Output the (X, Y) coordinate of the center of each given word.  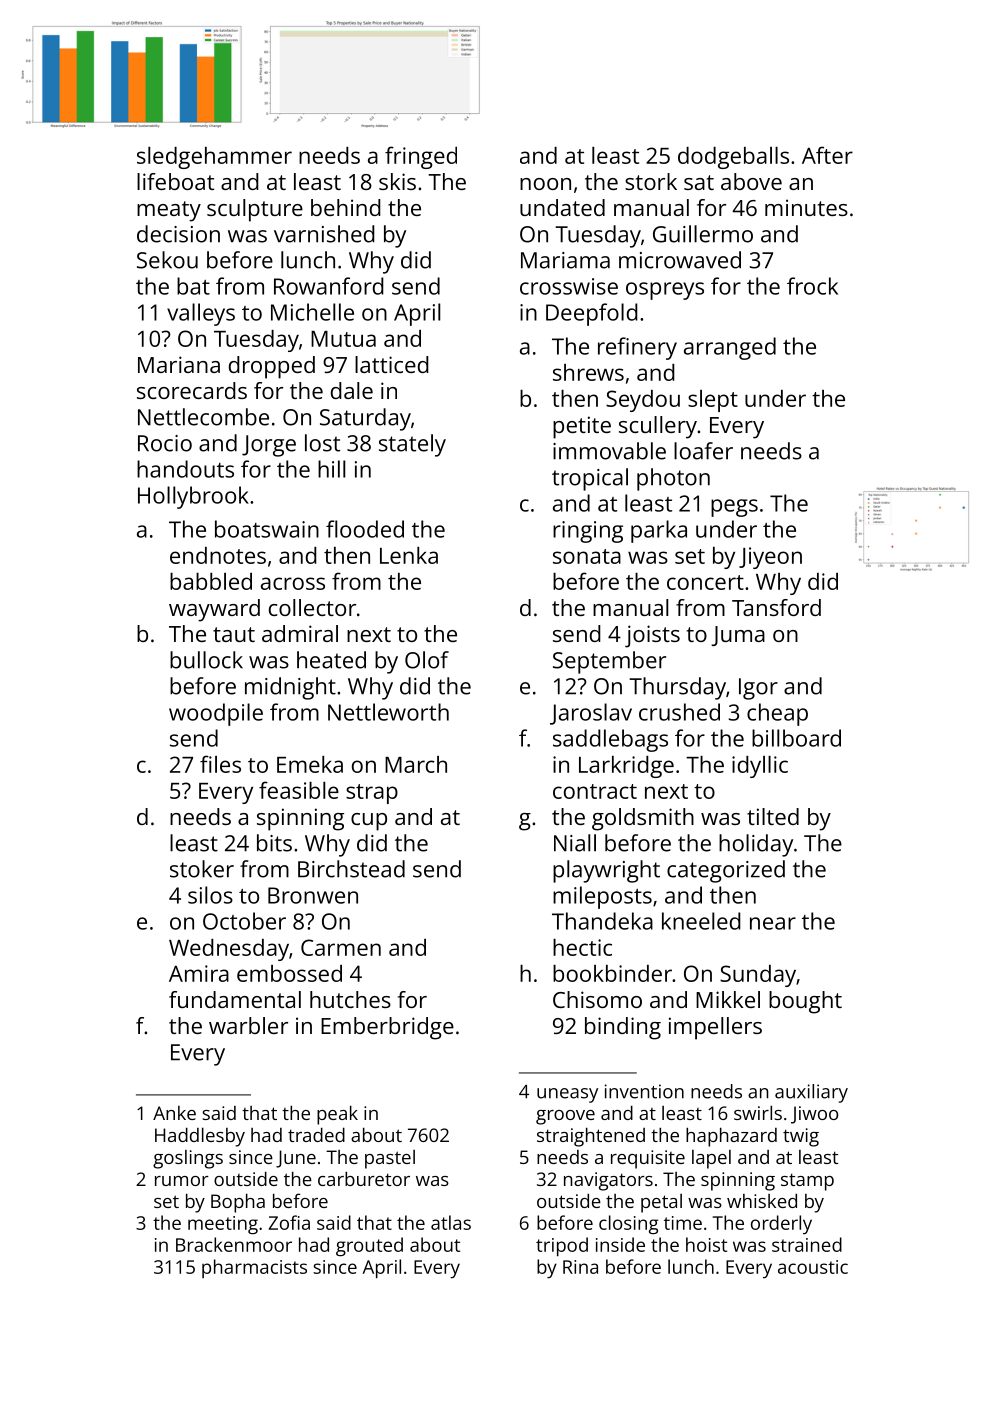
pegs (734, 508)
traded (316, 1134)
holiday (756, 845)
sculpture (255, 210)
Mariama (565, 260)
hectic (582, 947)
